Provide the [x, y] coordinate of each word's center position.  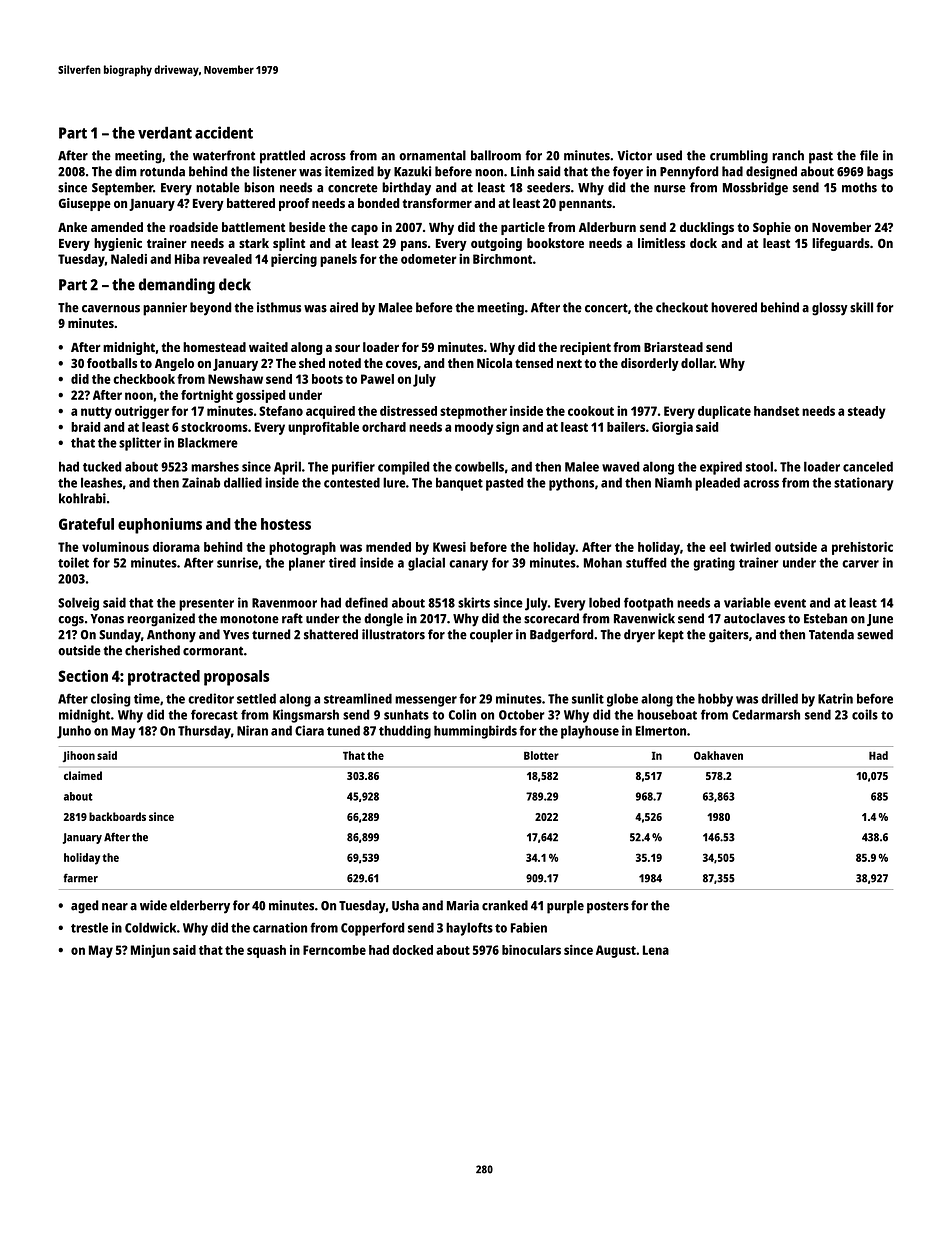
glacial [426, 564]
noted [345, 363]
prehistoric [862, 548]
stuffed [646, 562]
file [869, 155]
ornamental [432, 155]
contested [352, 482]
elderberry [200, 907]
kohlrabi [82, 498]
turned [271, 634]
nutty [96, 413]
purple [565, 907]
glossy [830, 309]
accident [224, 132]
